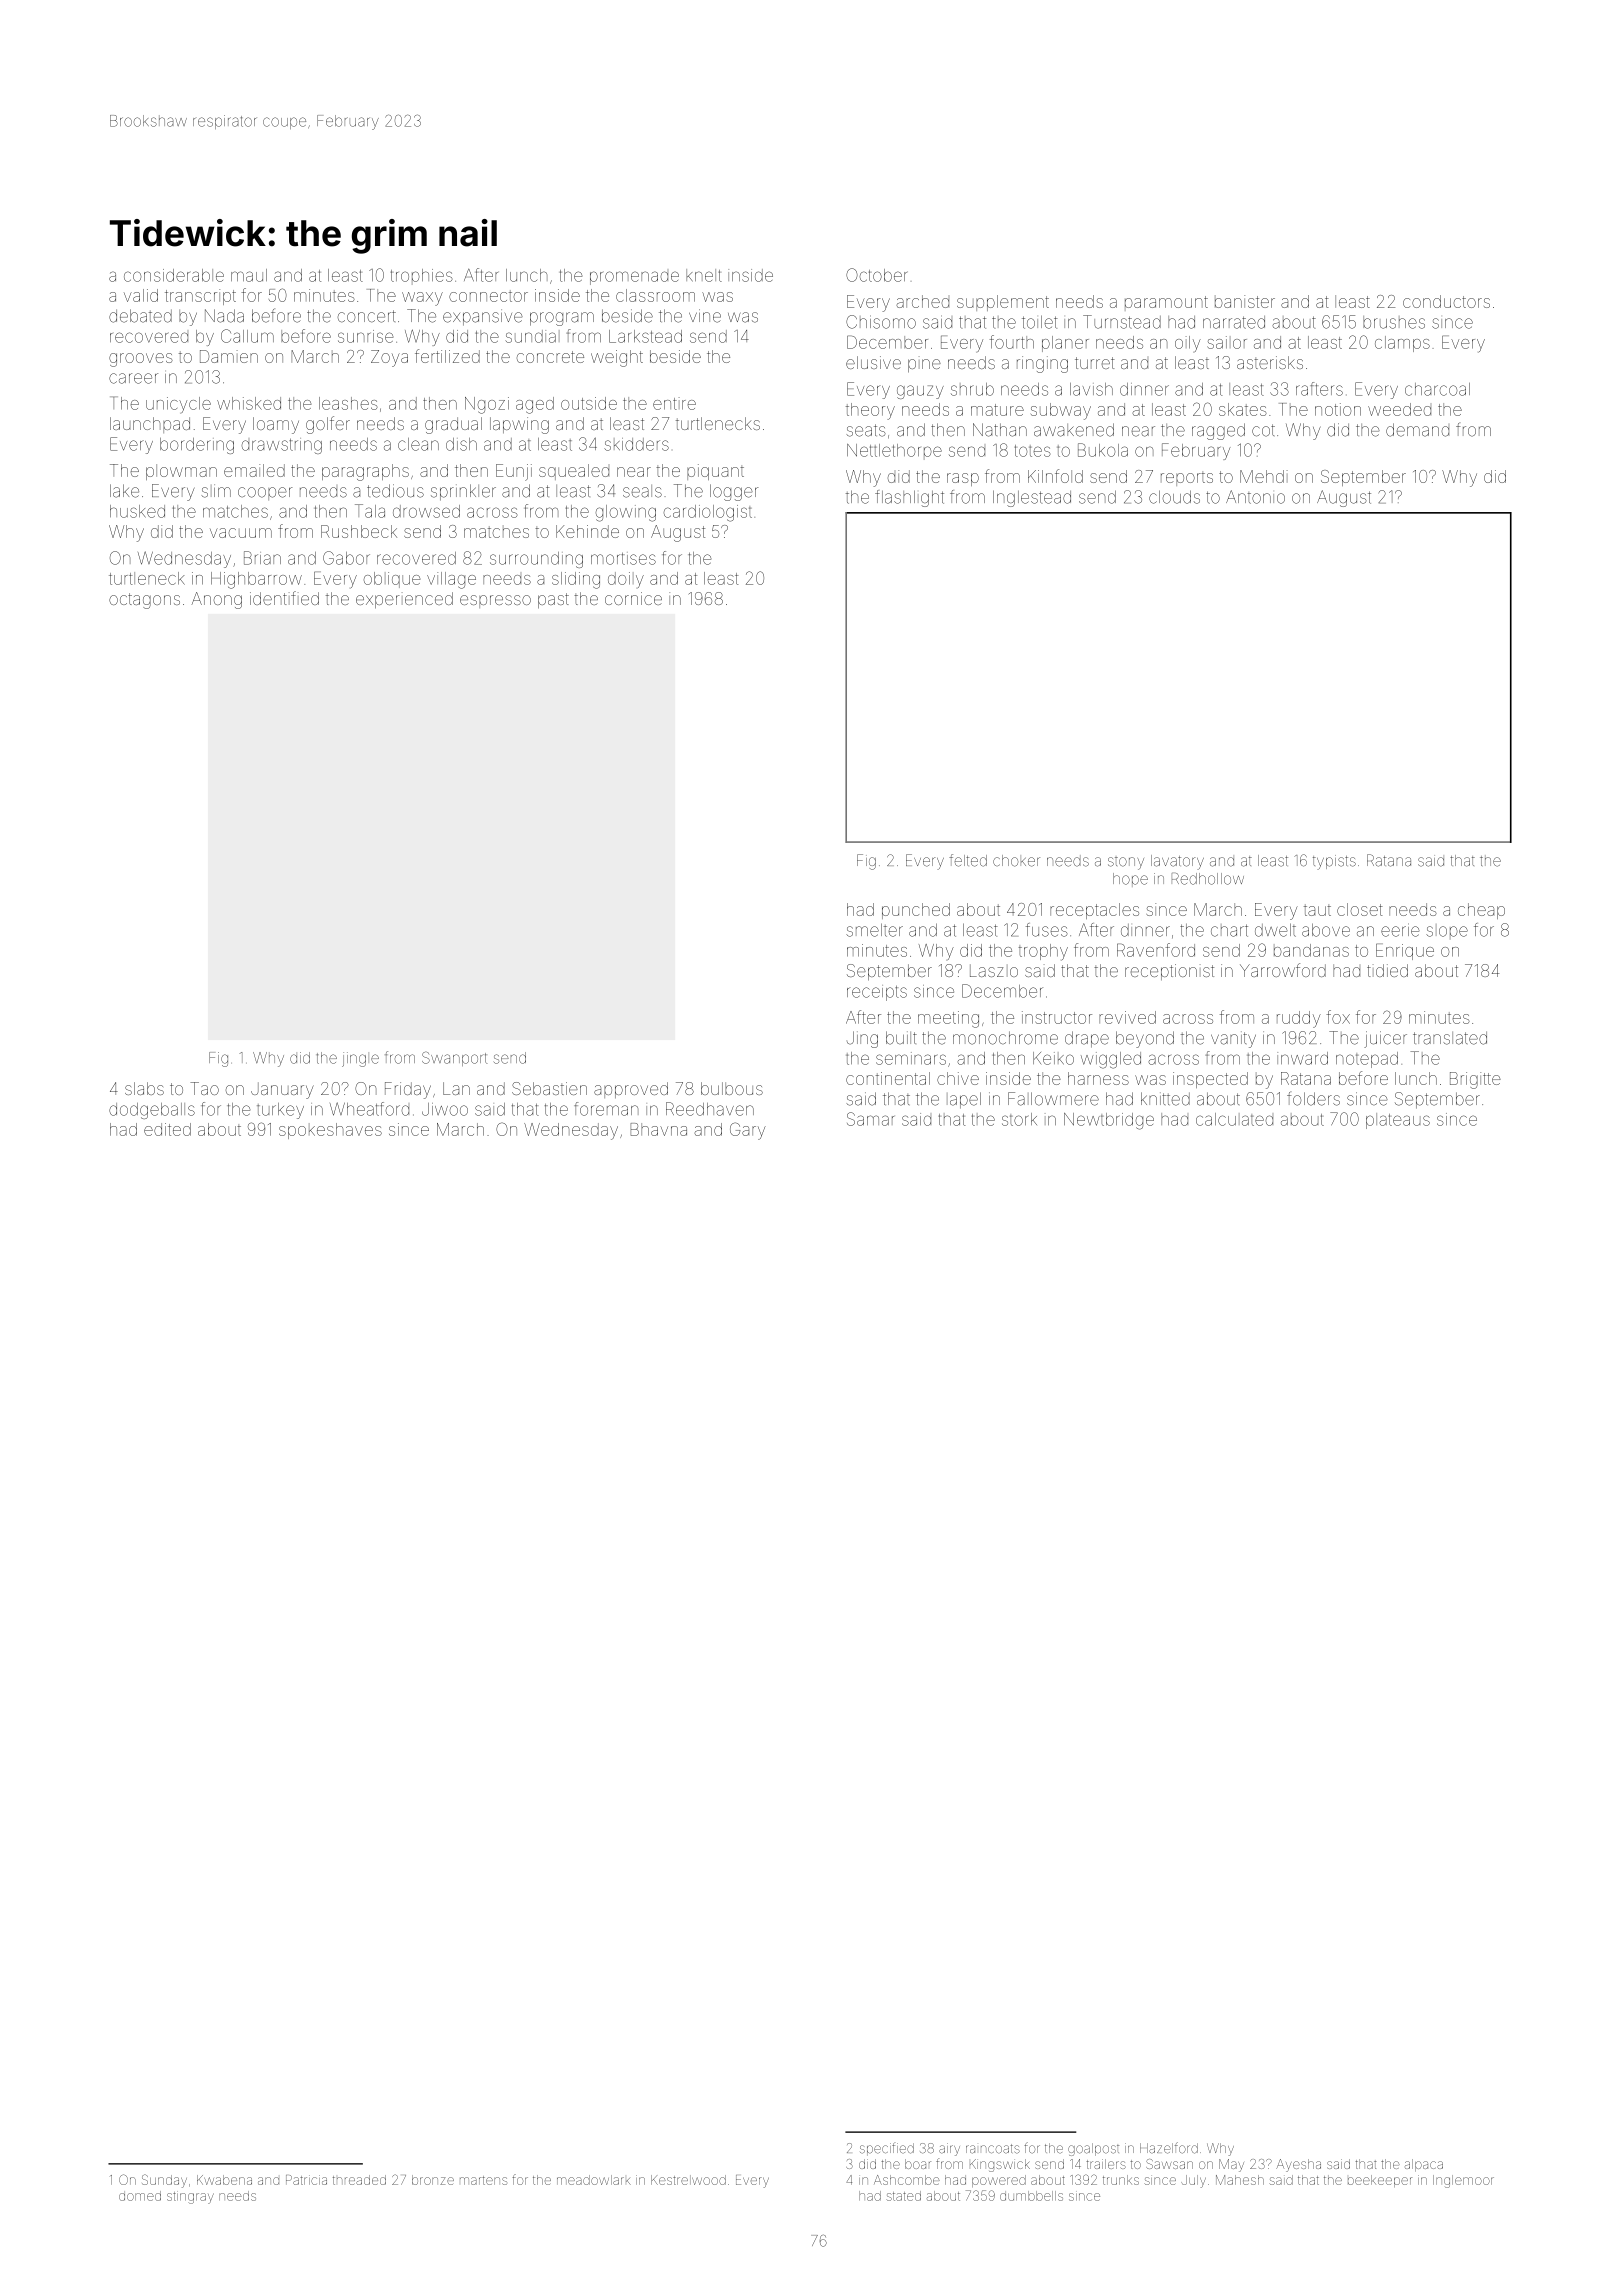 This image has height=2292, width=1620. I want to click on flashlight, so click(909, 498).
